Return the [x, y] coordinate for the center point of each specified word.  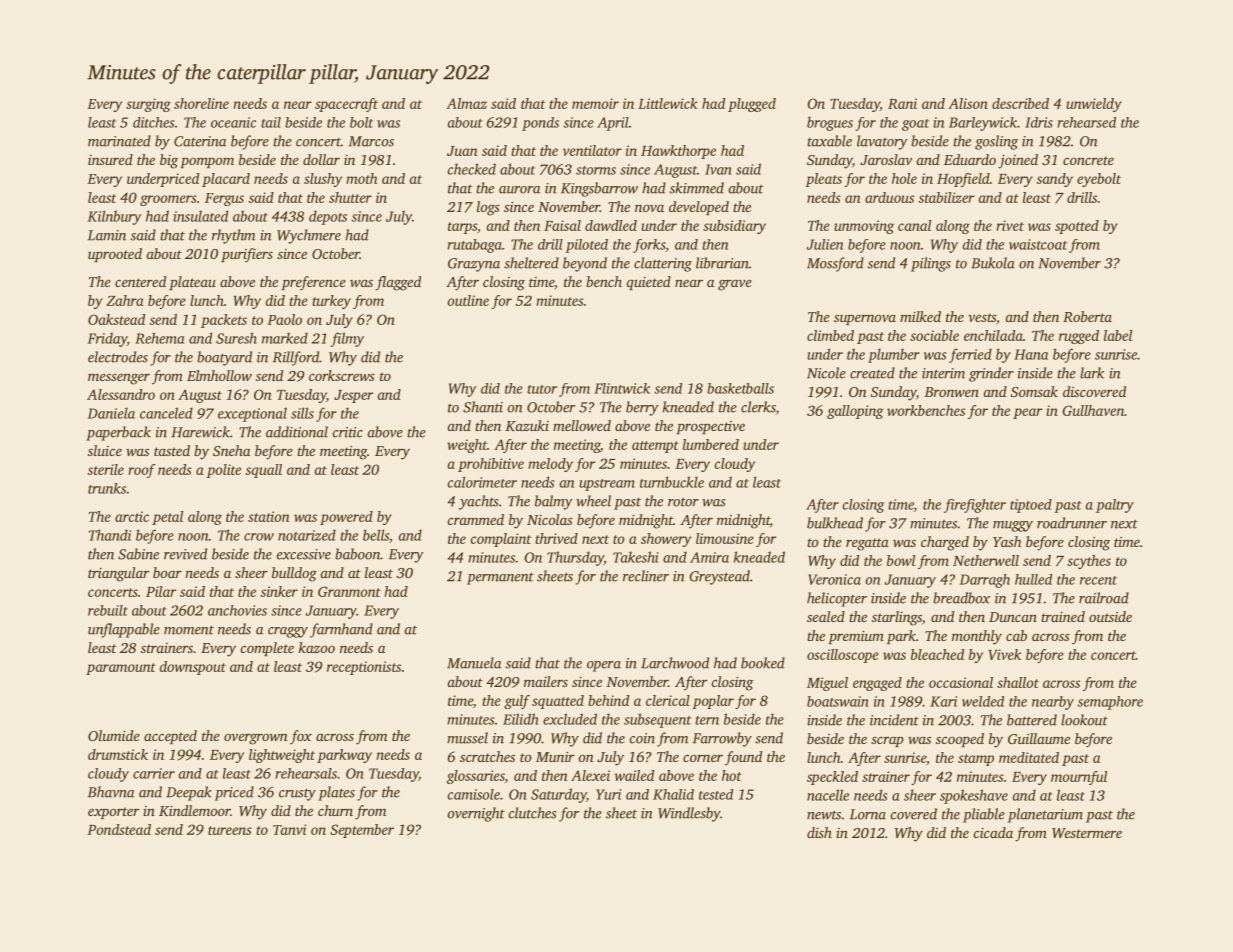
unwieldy [1094, 105]
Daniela [111, 413]
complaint [501, 540]
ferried [970, 355]
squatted [558, 702]
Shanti [483, 407]
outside [1110, 616]
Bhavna [111, 792]
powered [346, 518]
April [613, 124]
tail [271, 122]
